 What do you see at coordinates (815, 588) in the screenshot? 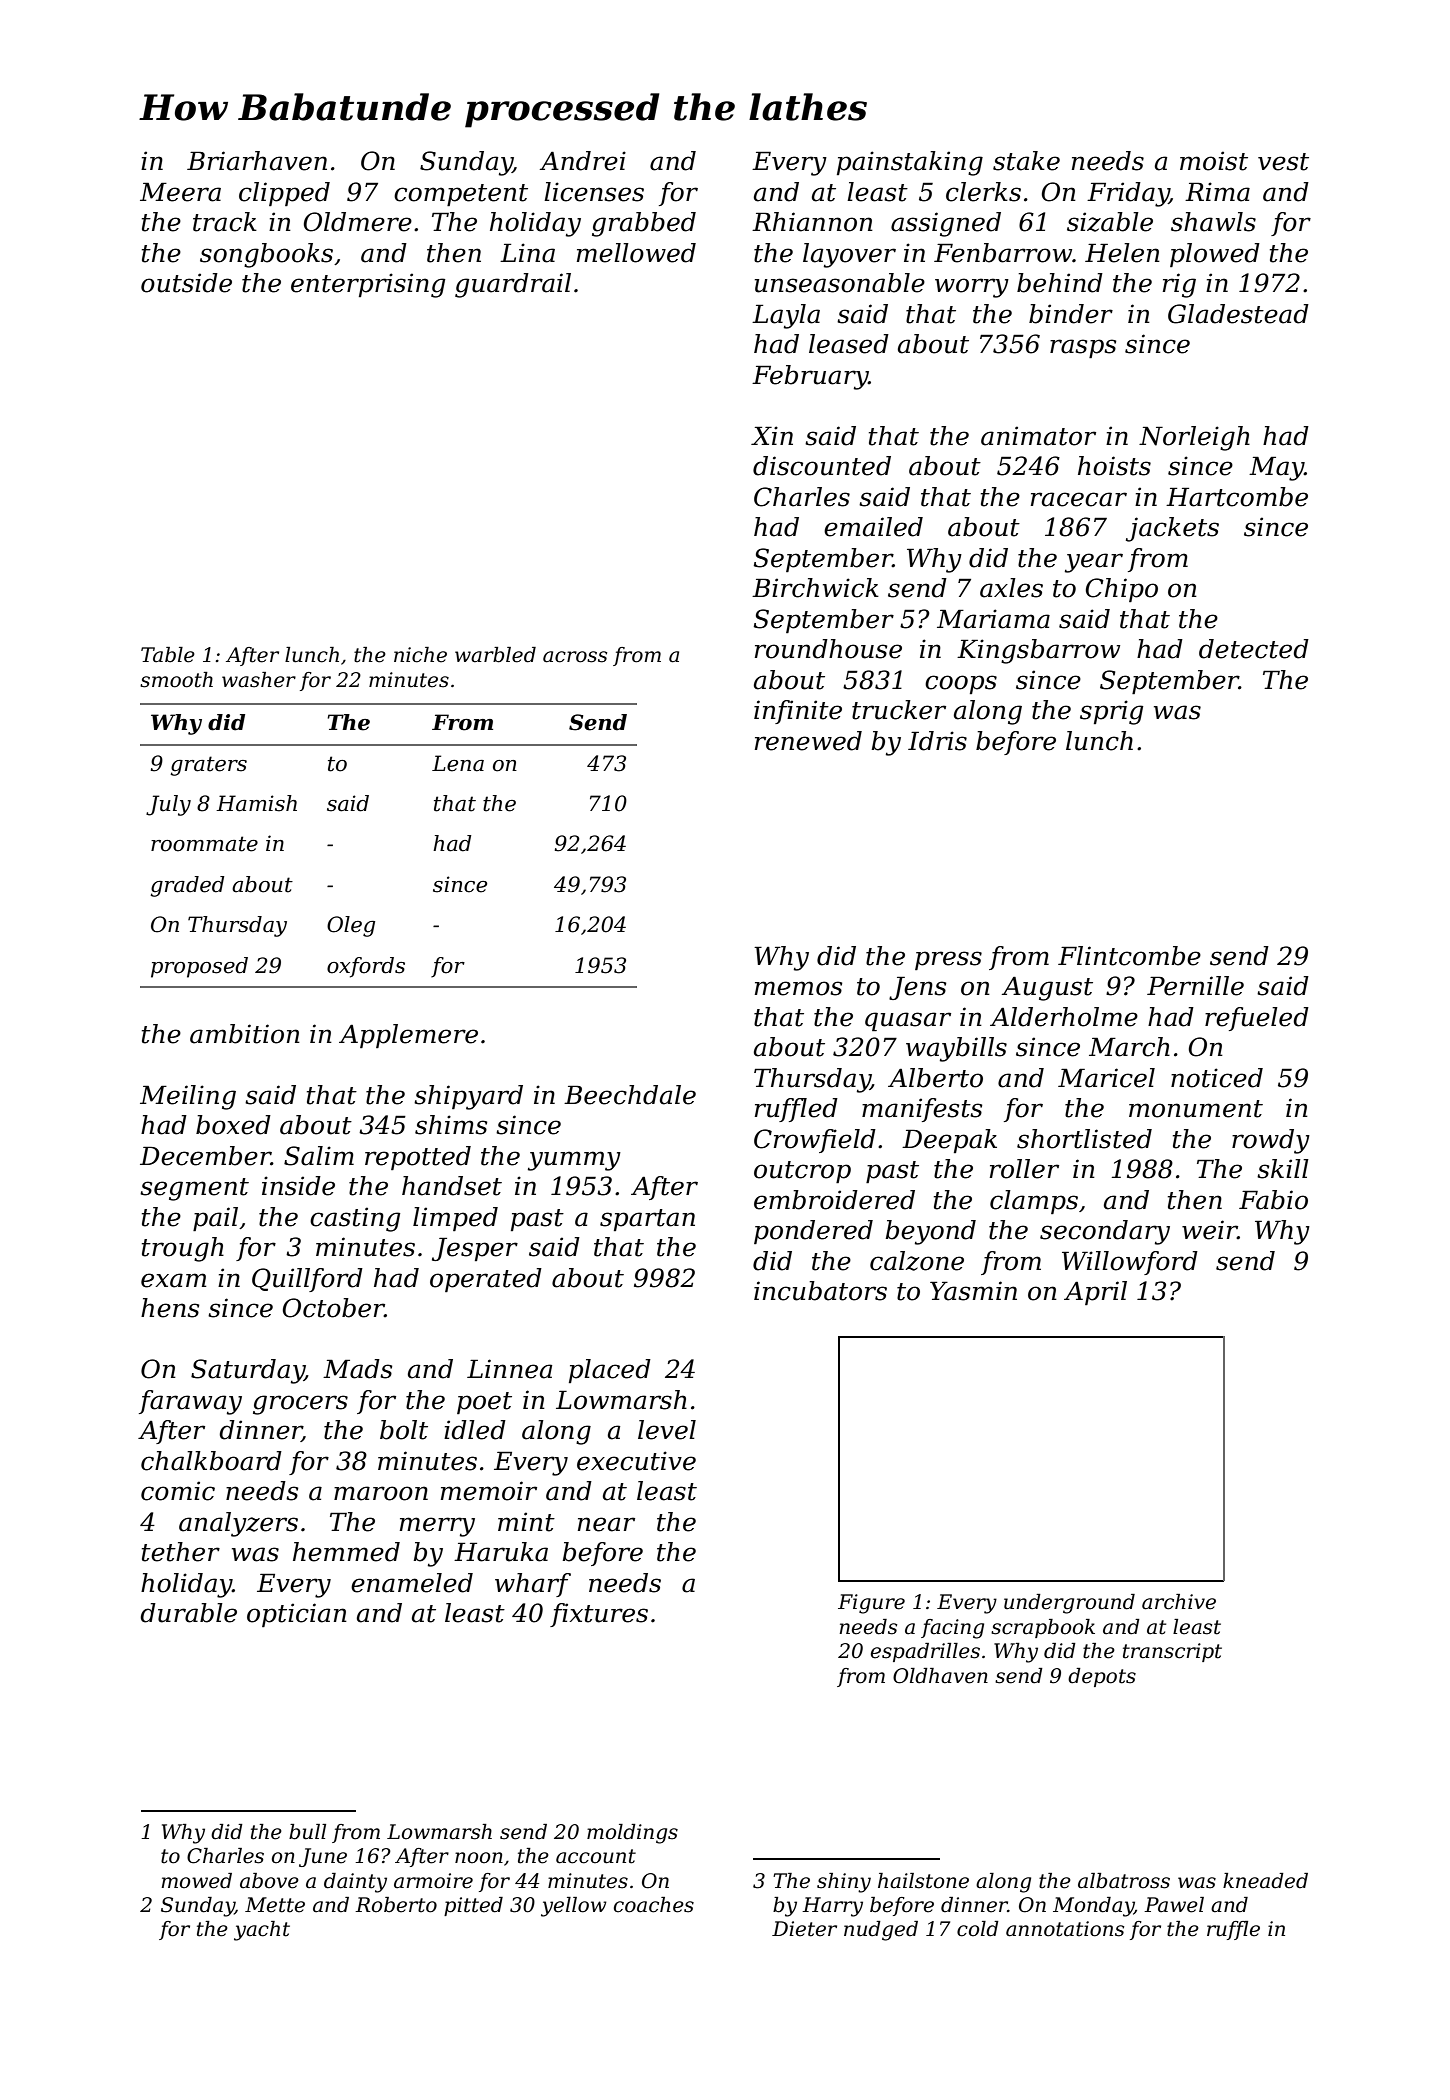
I see `Birchwick` at bounding box center [815, 588].
